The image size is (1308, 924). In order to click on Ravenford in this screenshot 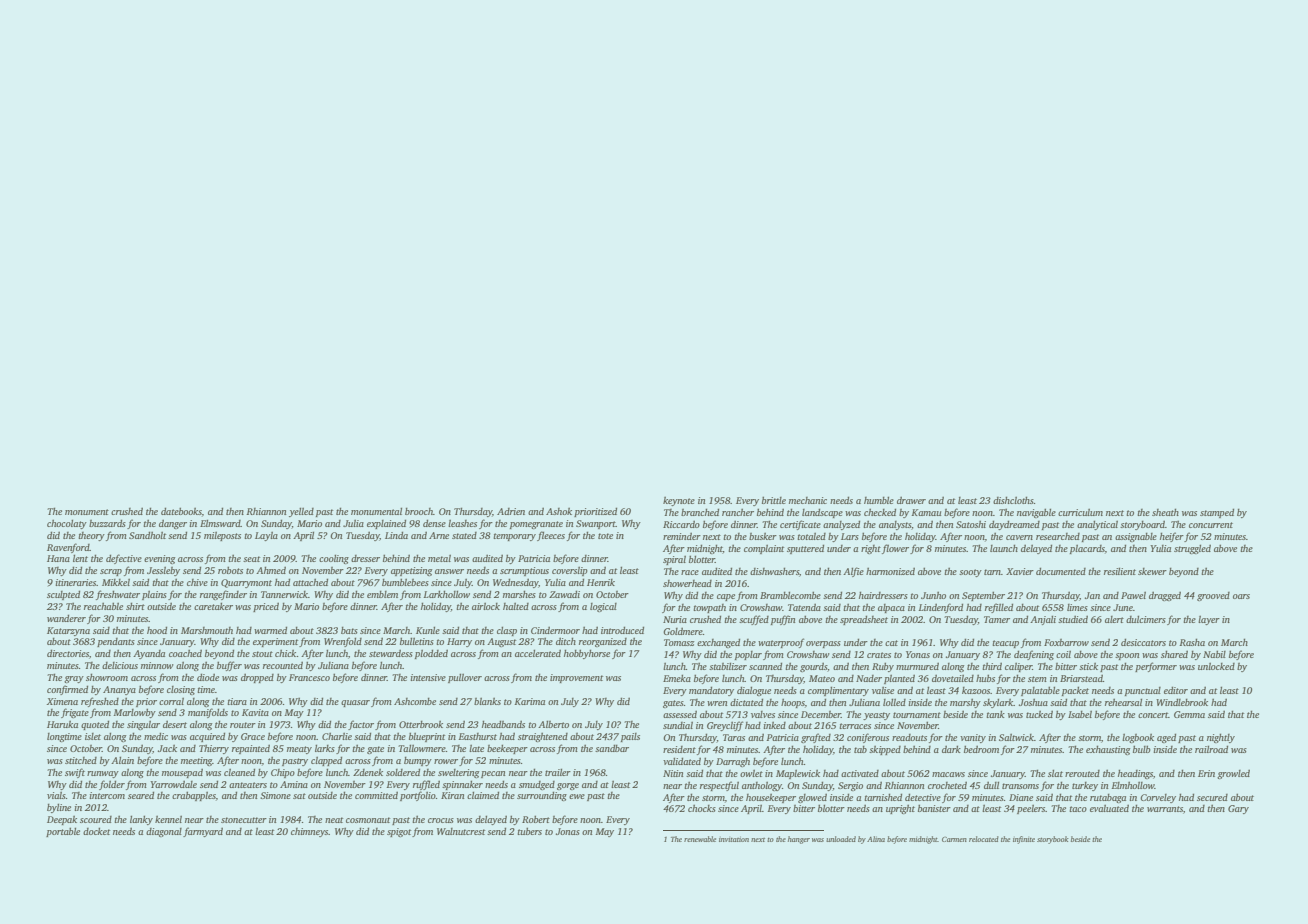, I will do `click(68, 548)`.
